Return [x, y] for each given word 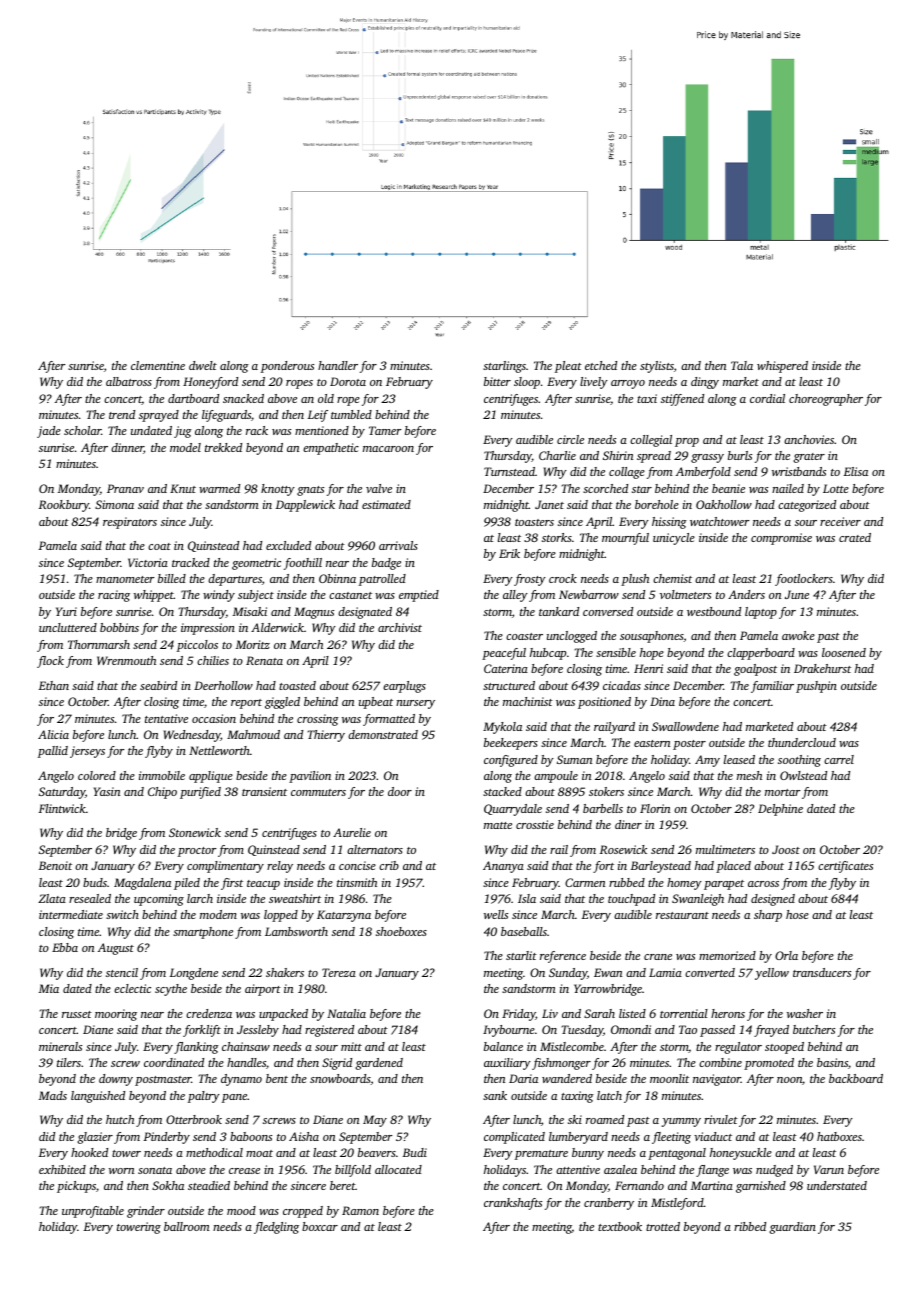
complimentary [225, 867]
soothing [799, 761]
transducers [822, 972]
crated [855, 537]
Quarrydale [513, 810]
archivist [400, 627]
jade [49, 432]
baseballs [524, 931]
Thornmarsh [99, 644]
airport [263, 990]
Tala [742, 365]
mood [241, 1210]
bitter [497, 381]
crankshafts [513, 1204]
